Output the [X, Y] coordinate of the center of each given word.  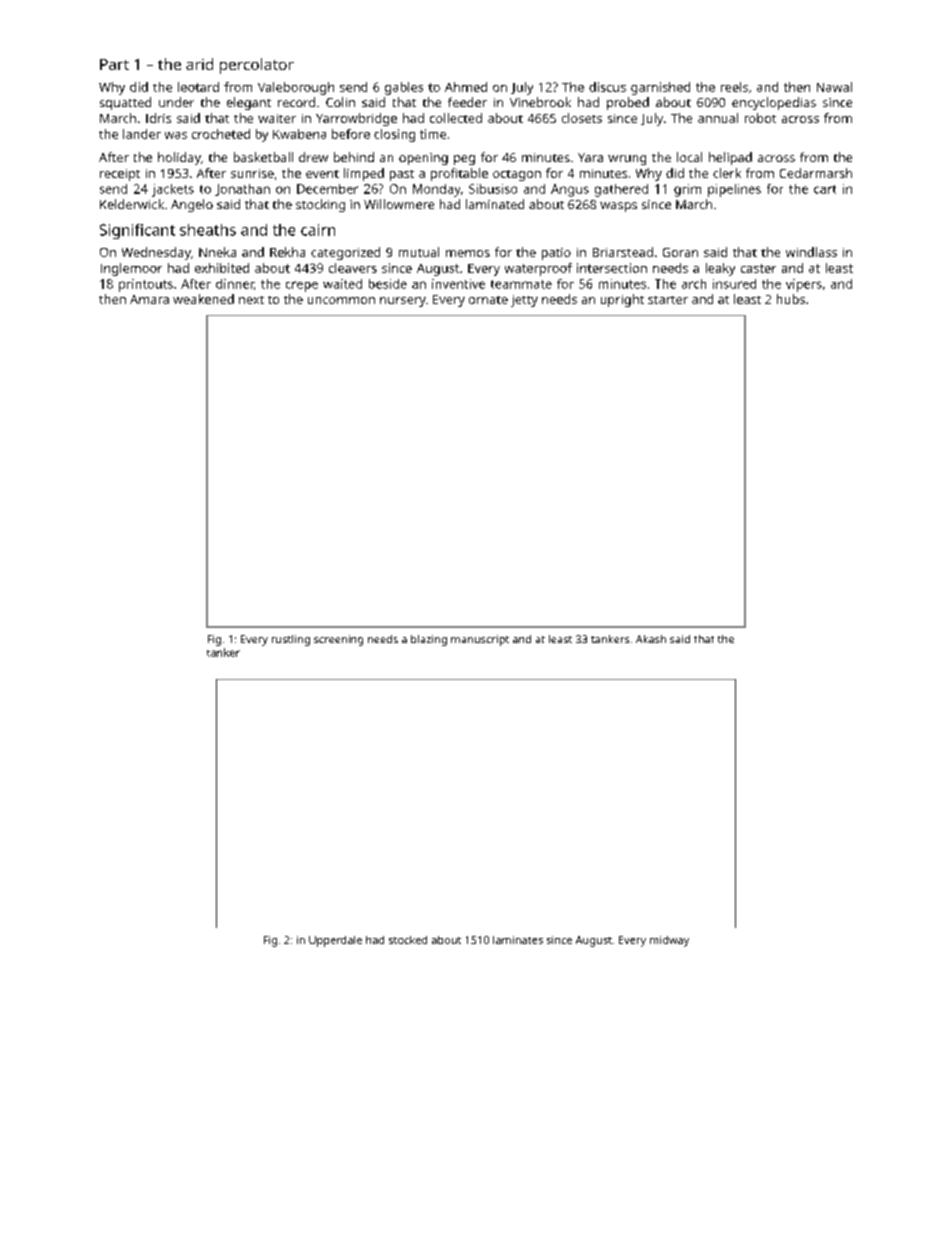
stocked [408, 940]
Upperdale [335, 941]
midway [669, 941]
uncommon [341, 300]
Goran [680, 252]
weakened [203, 299]
